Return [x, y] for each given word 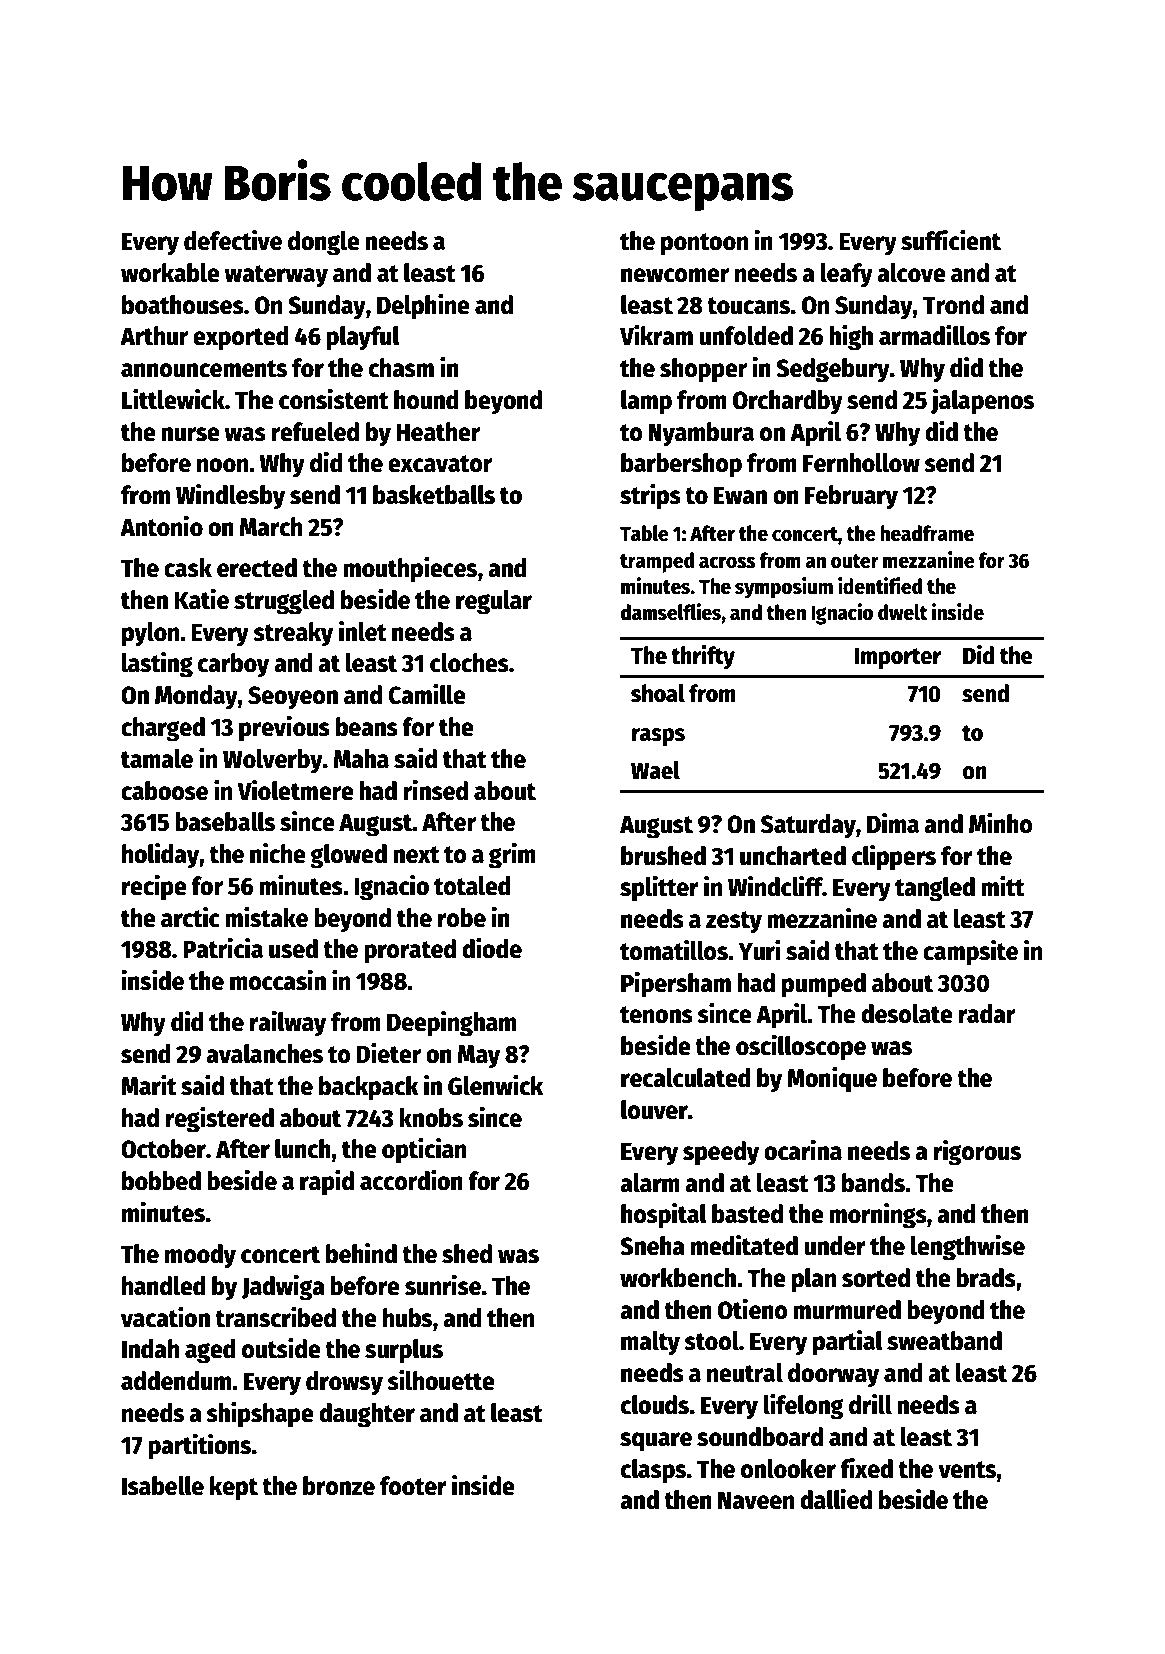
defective [233, 240]
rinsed [435, 790]
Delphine [423, 306]
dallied [836, 1499]
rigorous [977, 1152]
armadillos [934, 335]
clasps [653, 1471]
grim [512, 855]
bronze [339, 1486]
